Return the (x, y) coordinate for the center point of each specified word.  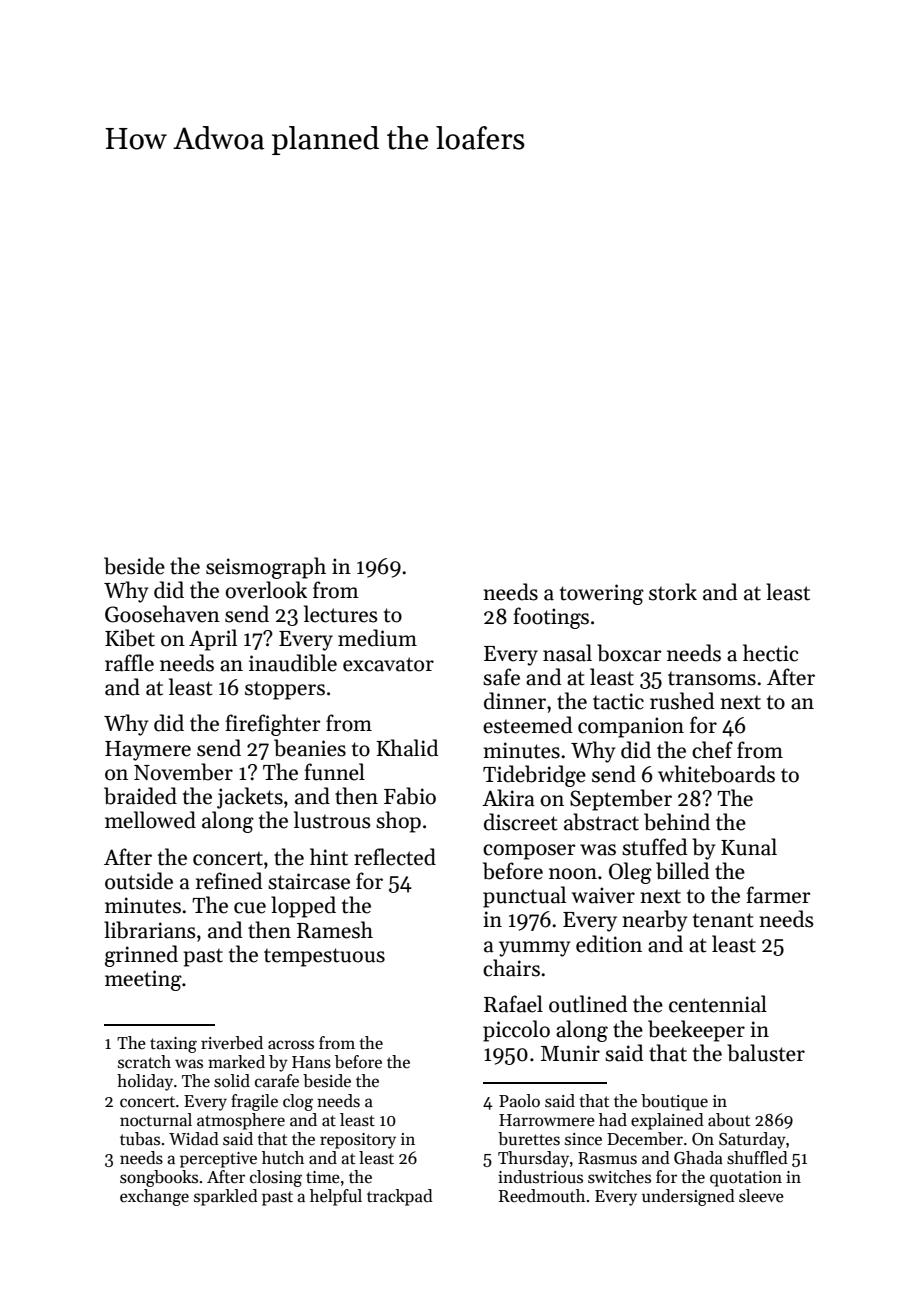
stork (673, 592)
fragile (254, 1102)
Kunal (749, 847)
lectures (341, 614)
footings (551, 618)
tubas (140, 1139)
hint (329, 857)
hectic (770, 653)
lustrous (332, 820)
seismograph (266, 568)
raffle (129, 663)
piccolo (516, 1031)
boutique (674, 1102)
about (729, 1120)
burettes (529, 1139)
